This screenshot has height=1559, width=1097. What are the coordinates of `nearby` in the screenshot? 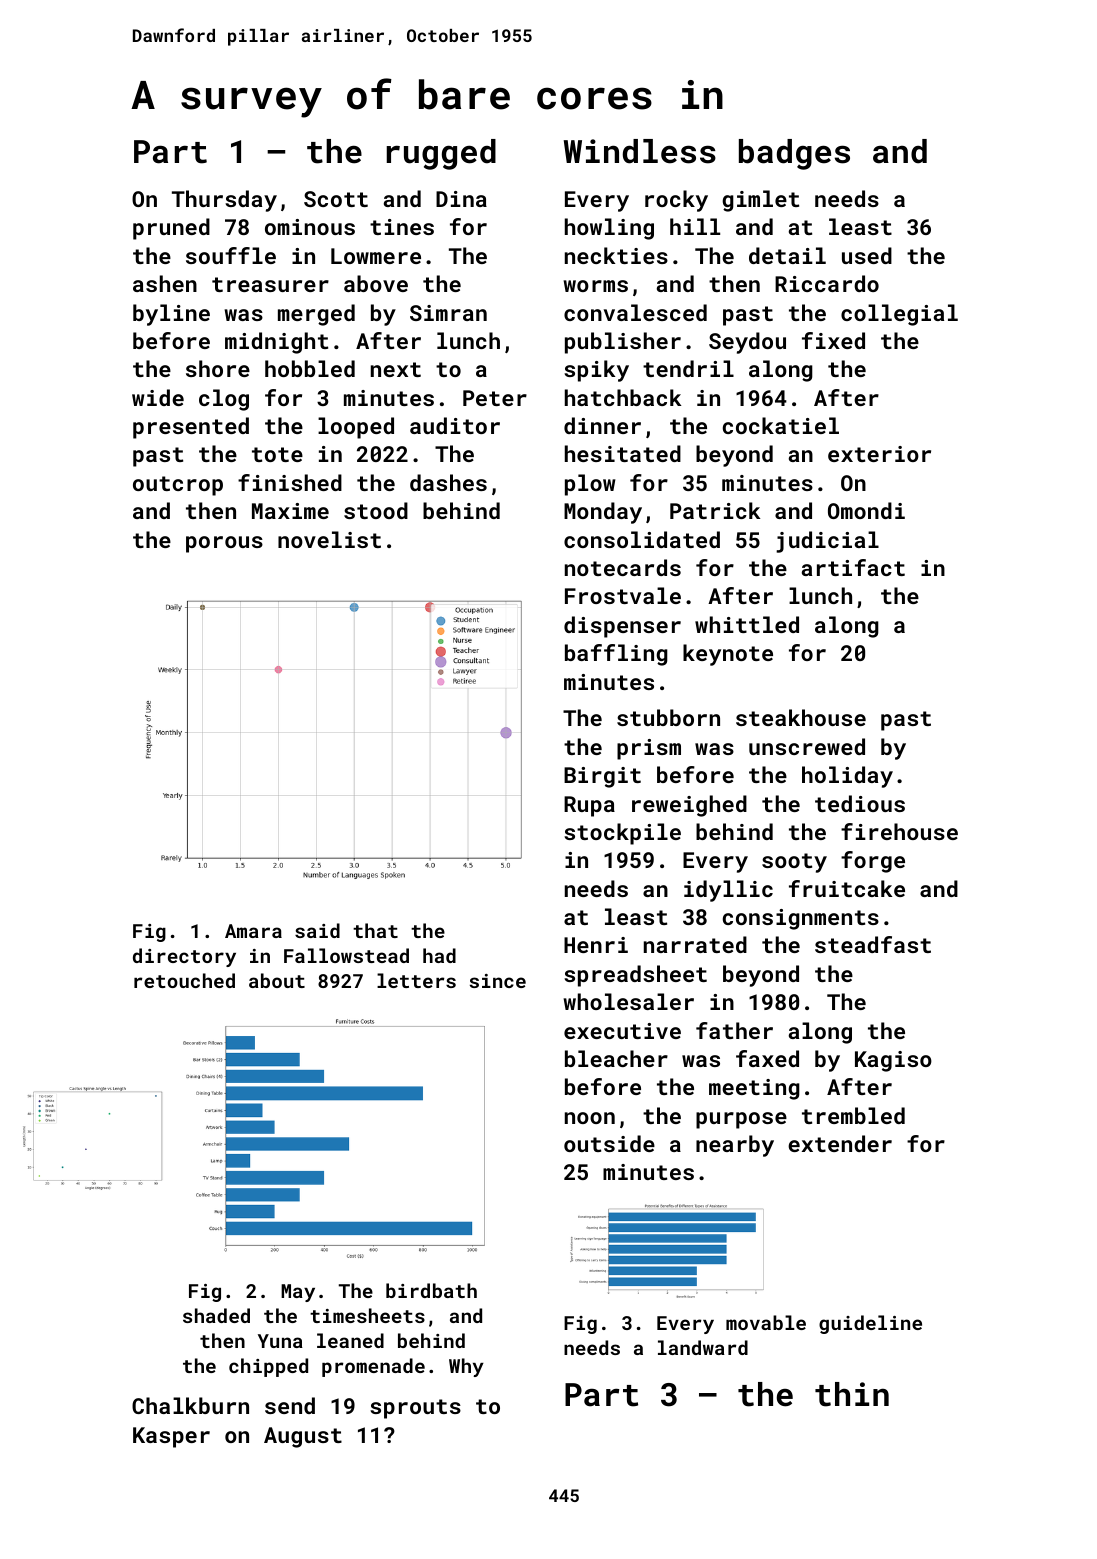 It's located at (735, 1146).
